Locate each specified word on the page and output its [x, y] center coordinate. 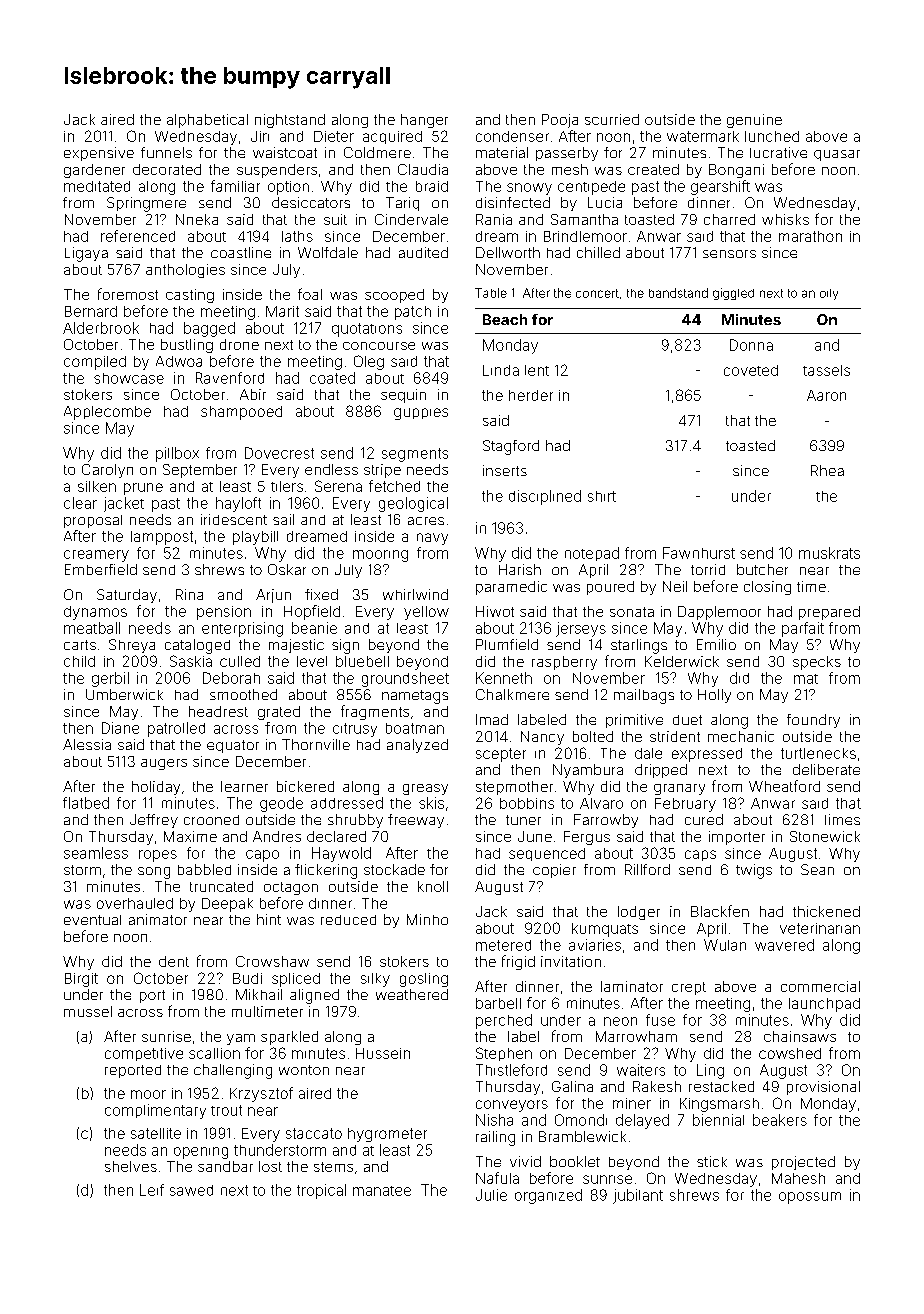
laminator [632, 986]
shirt [602, 496]
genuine [754, 121]
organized [548, 1196]
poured [610, 588]
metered [503, 945]
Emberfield [101, 569]
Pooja [560, 121]
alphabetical [207, 121]
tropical [321, 1191]
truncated [221, 886]
